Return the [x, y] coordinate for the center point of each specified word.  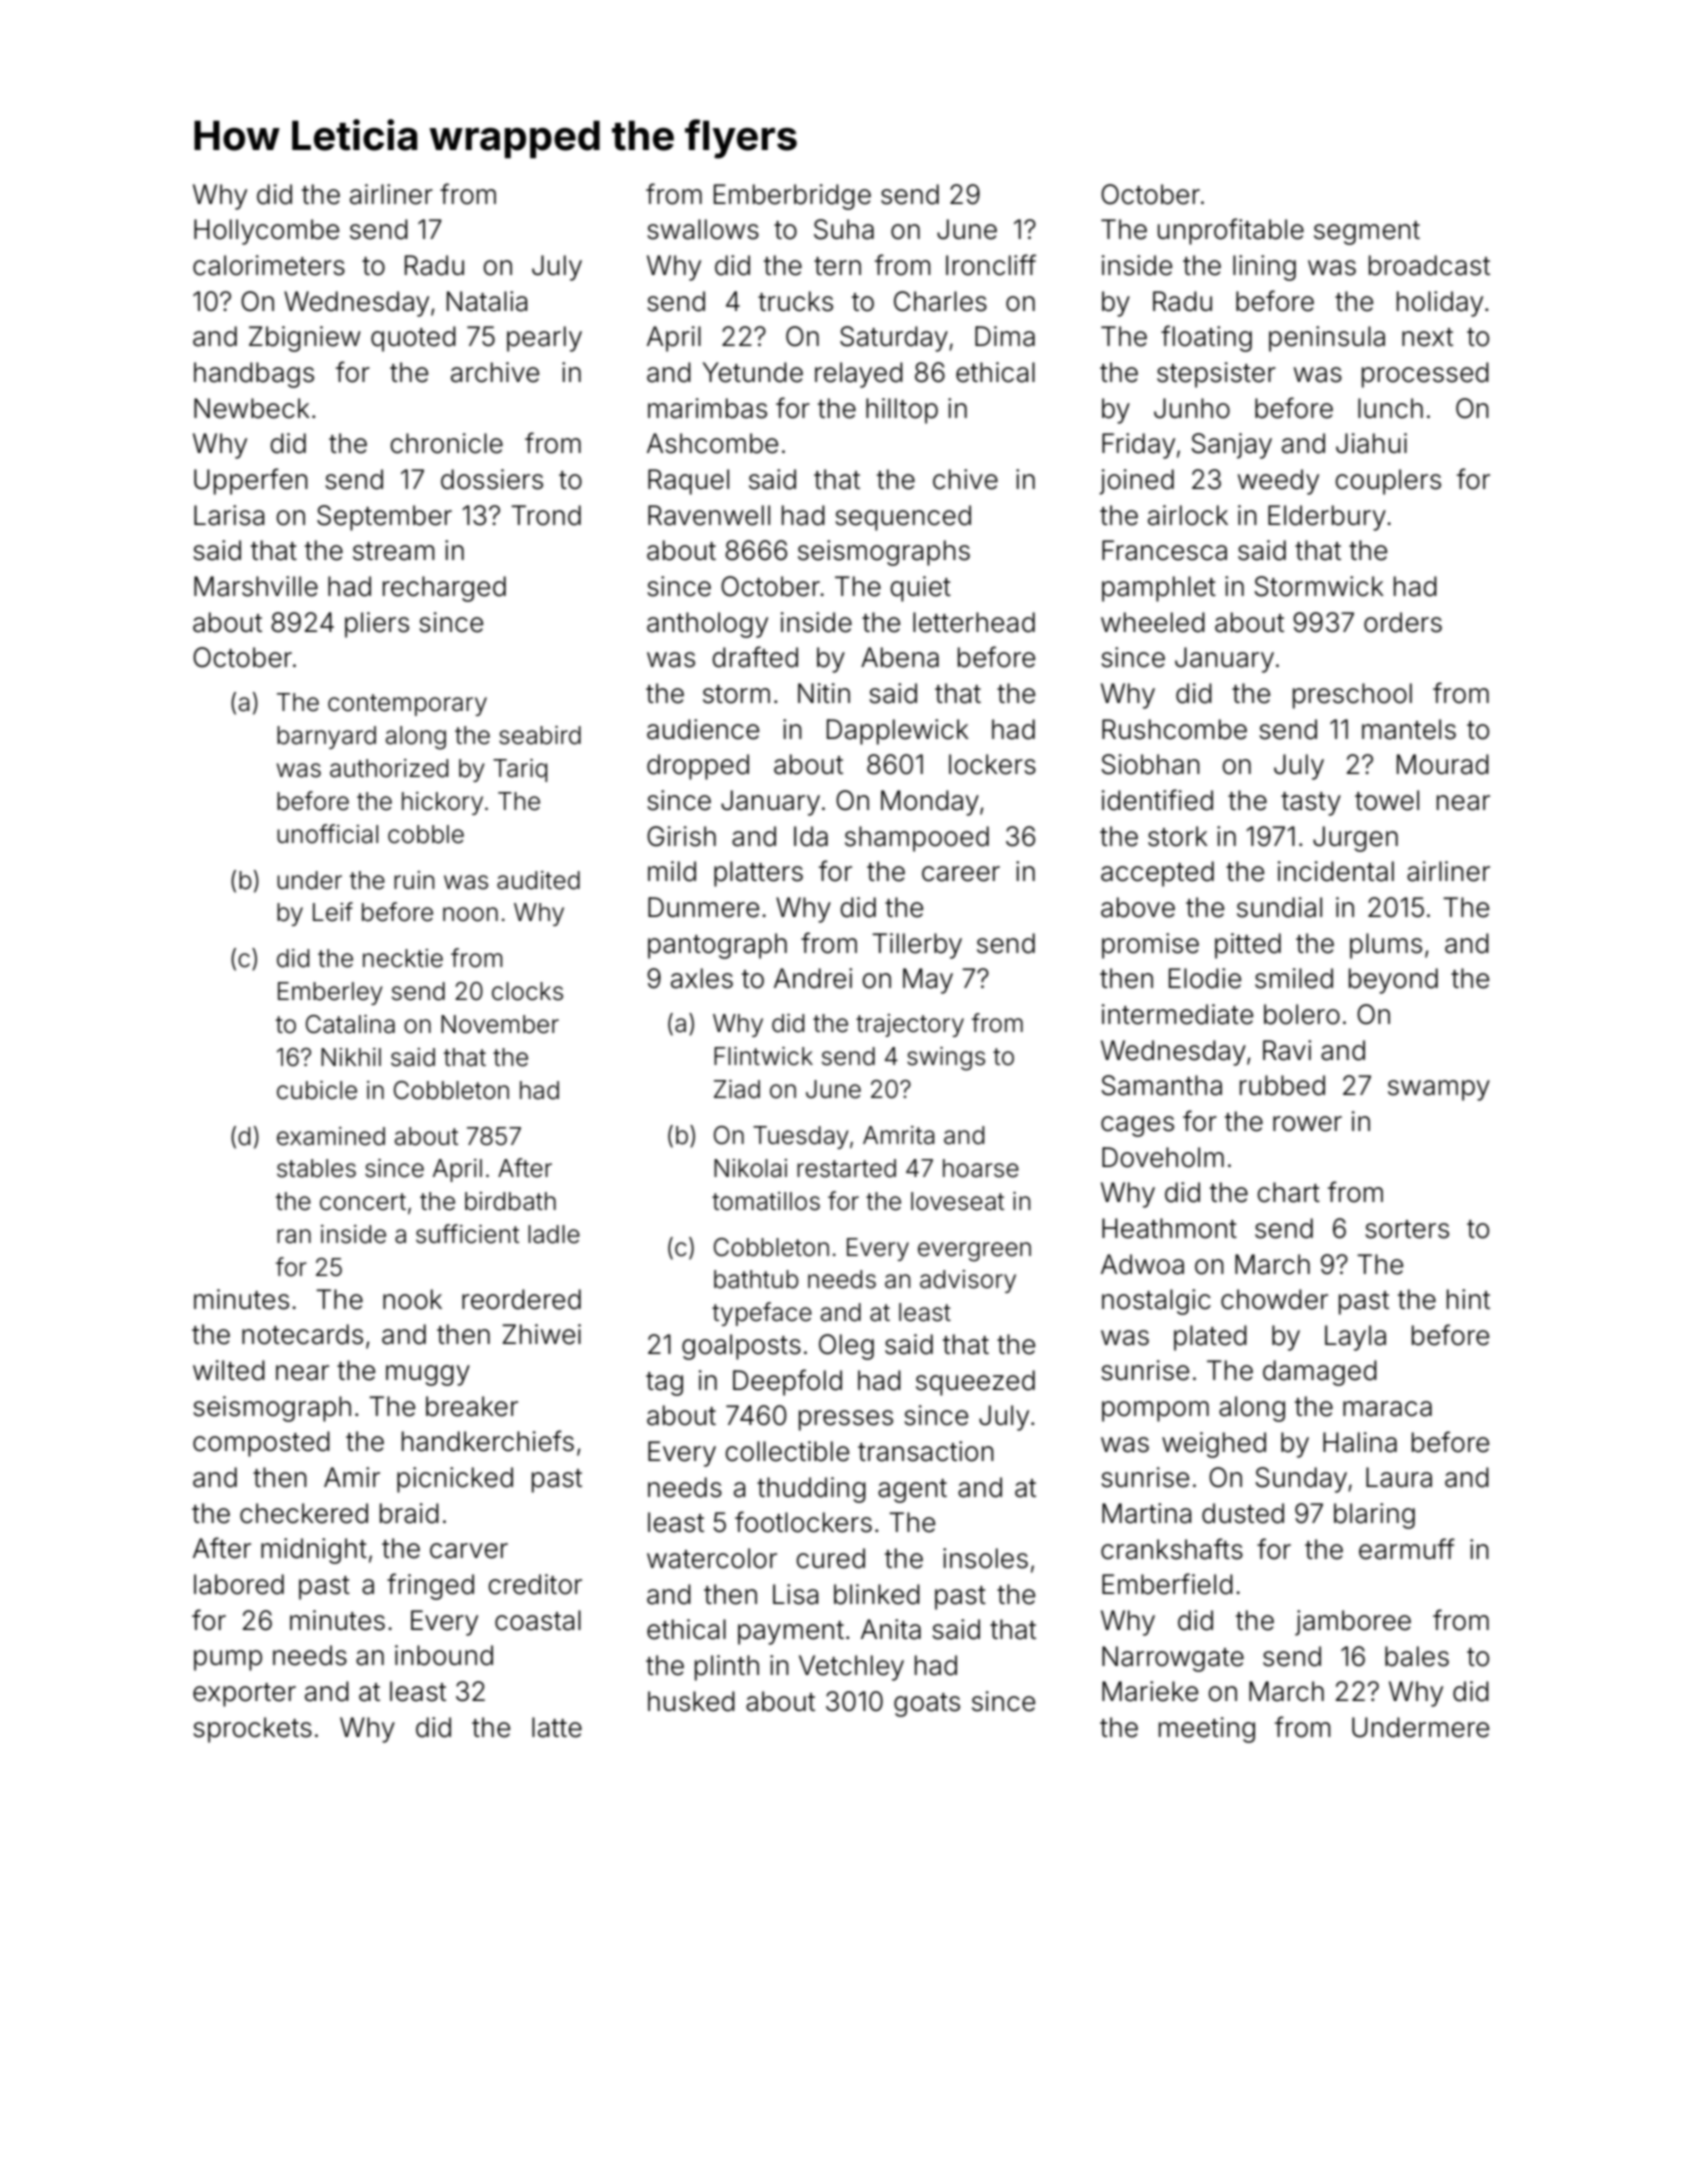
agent [912, 1491]
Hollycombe [266, 232]
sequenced [903, 518]
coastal [538, 1620]
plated [1210, 1338]
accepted [1157, 874]
